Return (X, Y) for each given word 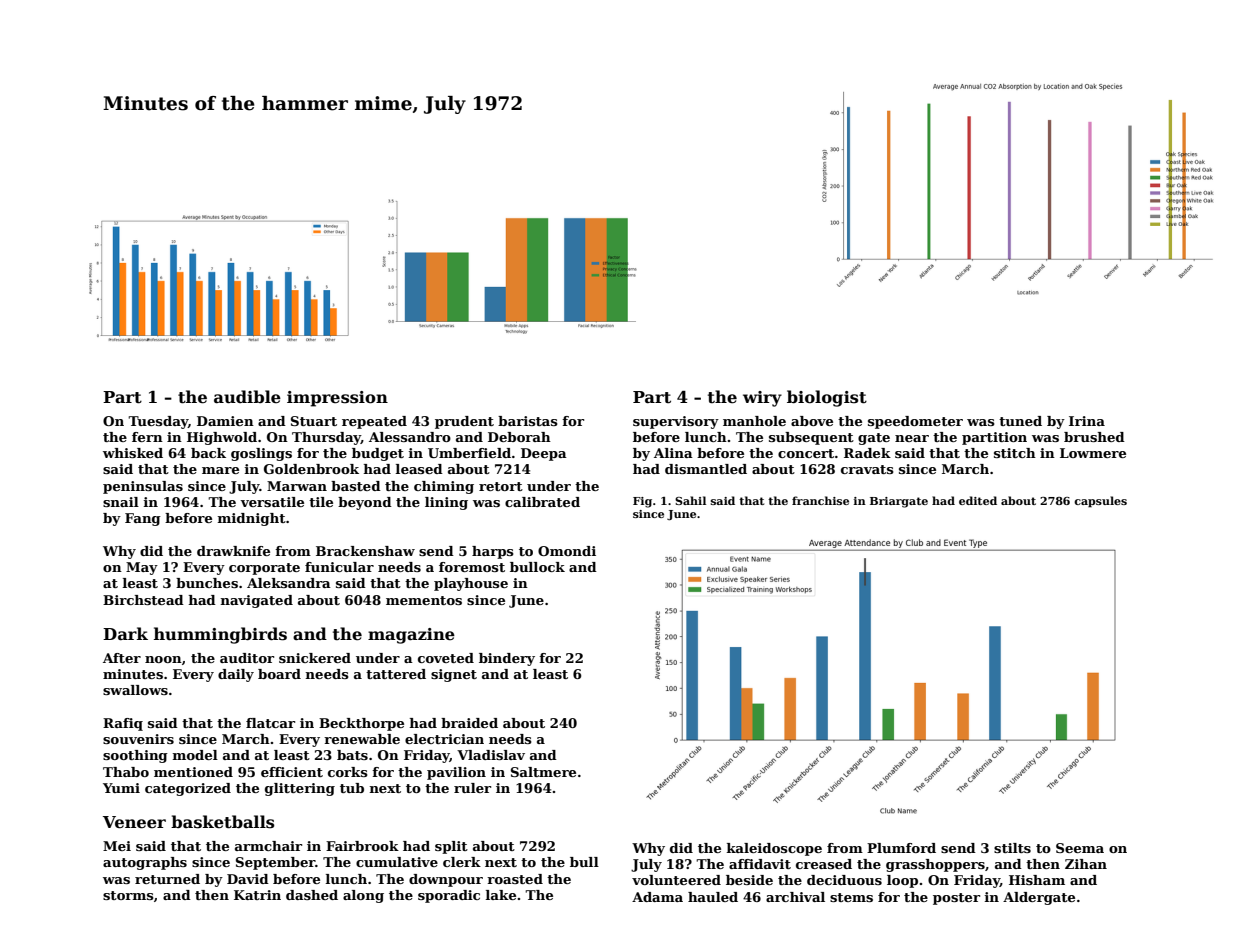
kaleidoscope (774, 849)
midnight (252, 519)
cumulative (397, 862)
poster (956, 899)
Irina (1087, 421)
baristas (528, 421)
